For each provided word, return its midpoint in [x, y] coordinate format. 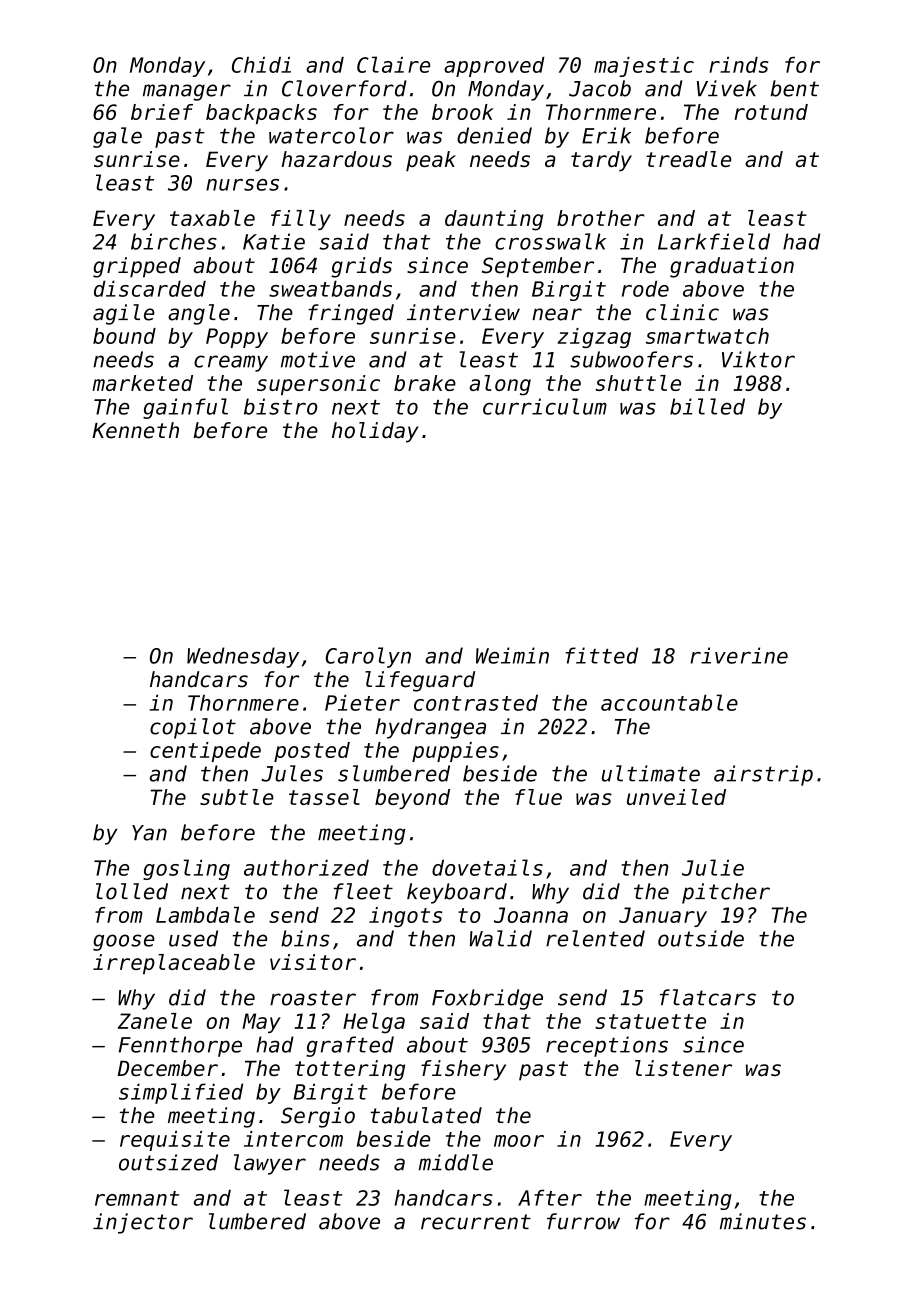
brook [462, 112]
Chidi [261, 65]
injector [143, 1223]
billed [707, 406]
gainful [185, 408]
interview [463, 312]
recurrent [476, 1222]
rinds [739, 65]
